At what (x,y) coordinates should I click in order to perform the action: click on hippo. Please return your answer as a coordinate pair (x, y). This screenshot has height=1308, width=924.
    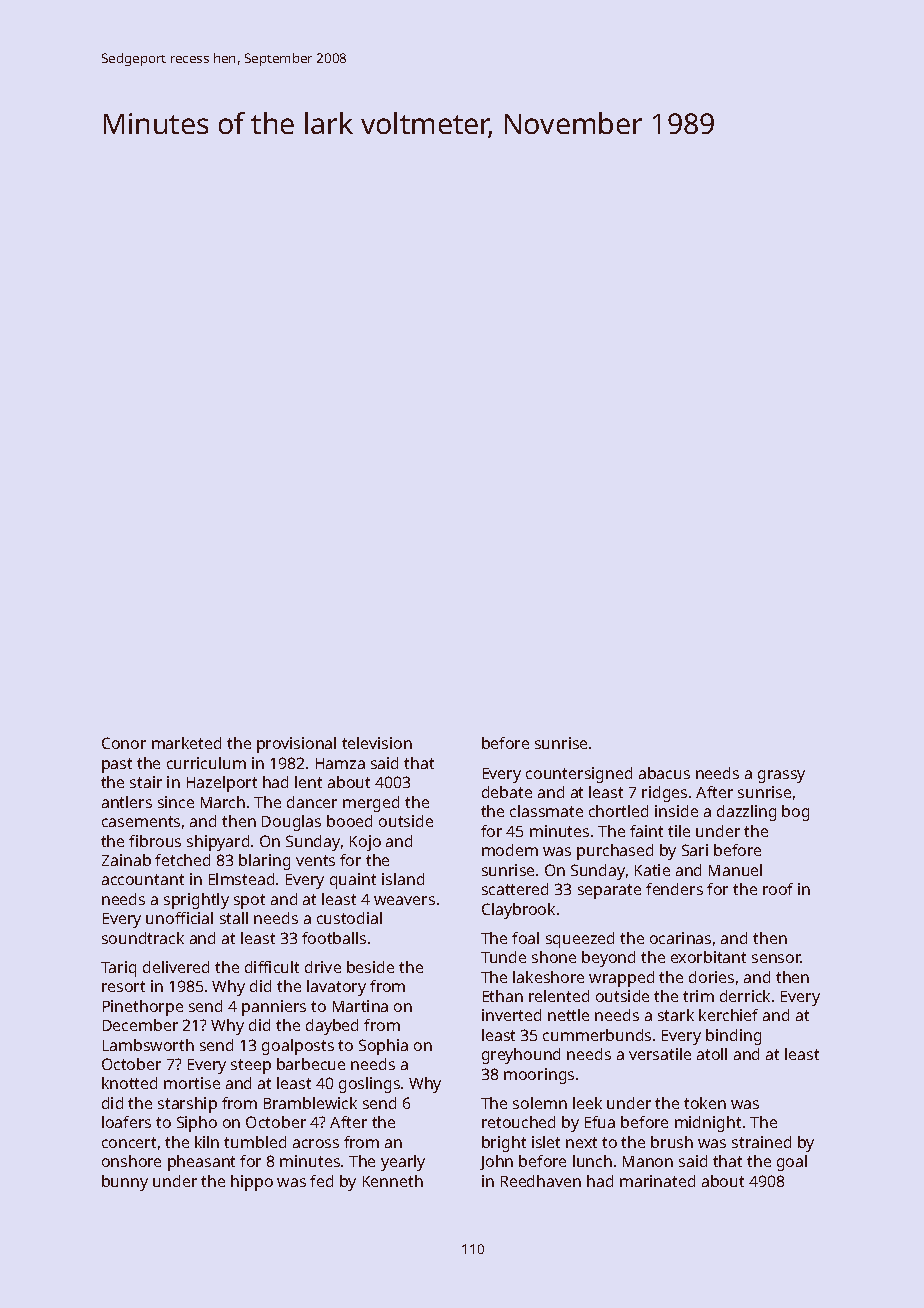
    Looking at the image, I should click on (252, 1183).
